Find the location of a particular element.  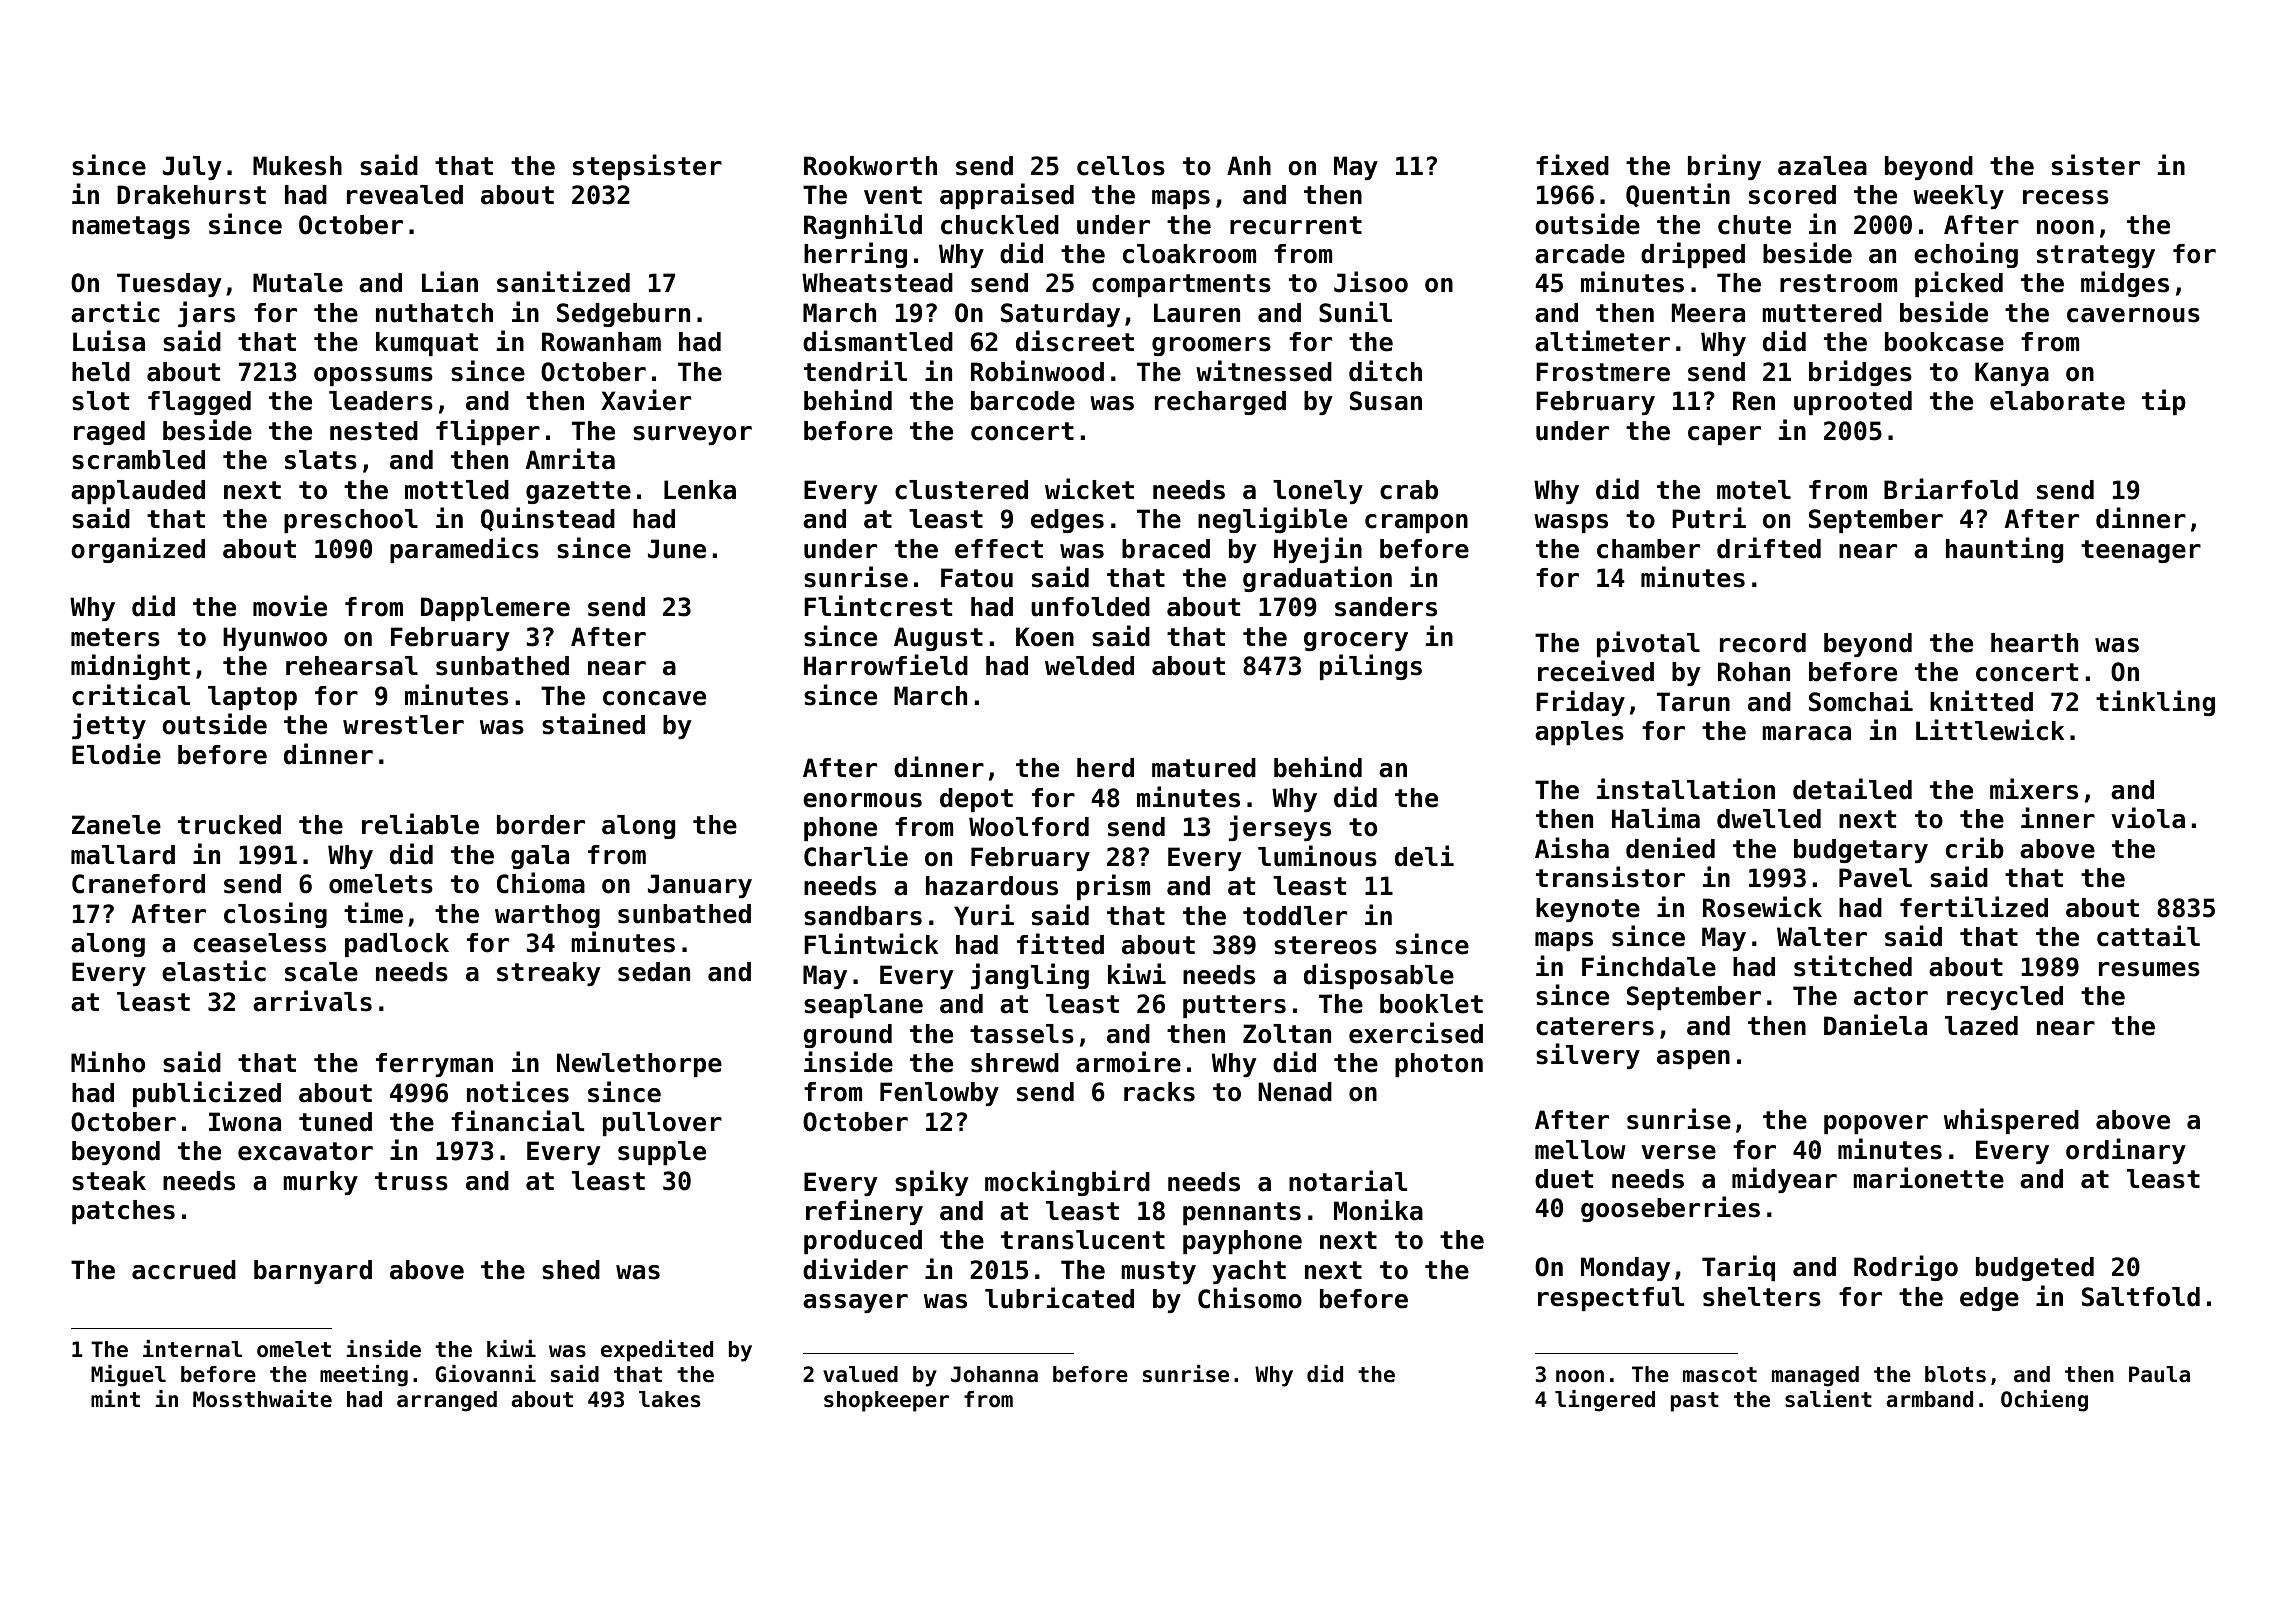

meters is located at coordinates (115, 637).
